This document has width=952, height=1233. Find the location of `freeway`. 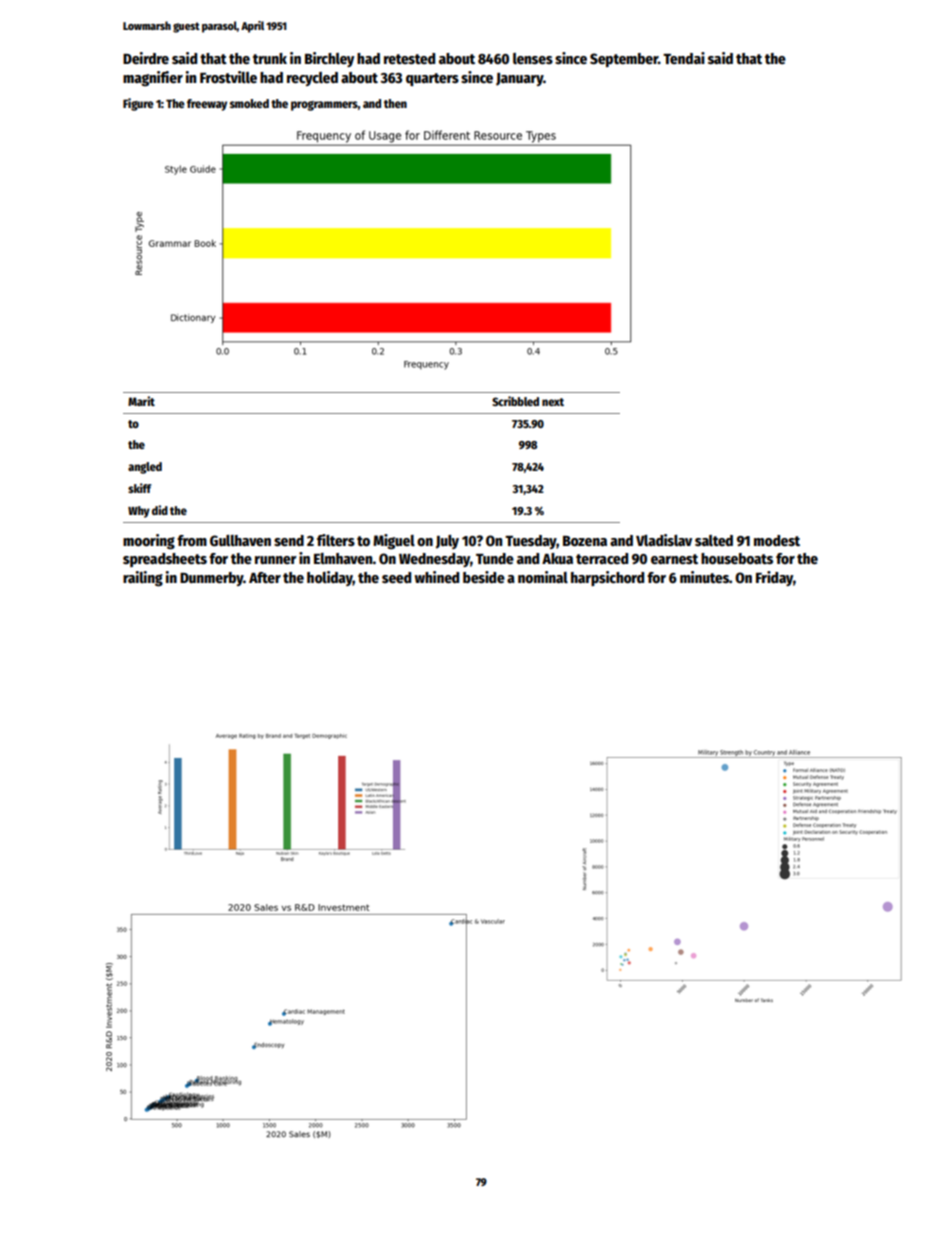

freeway is located at coordinates (207, 105).
